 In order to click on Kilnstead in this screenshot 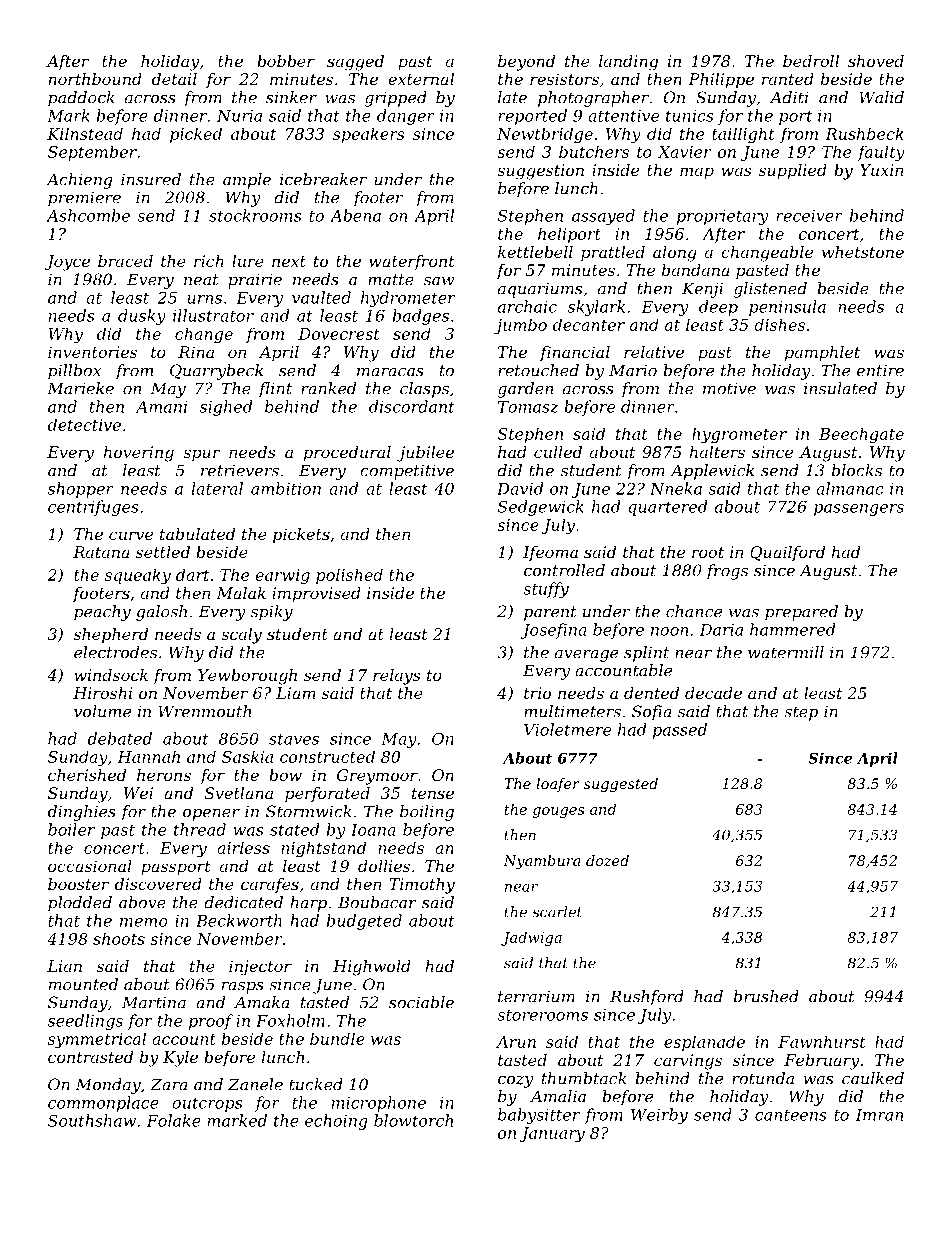, I will do `click(85, 133)`.
